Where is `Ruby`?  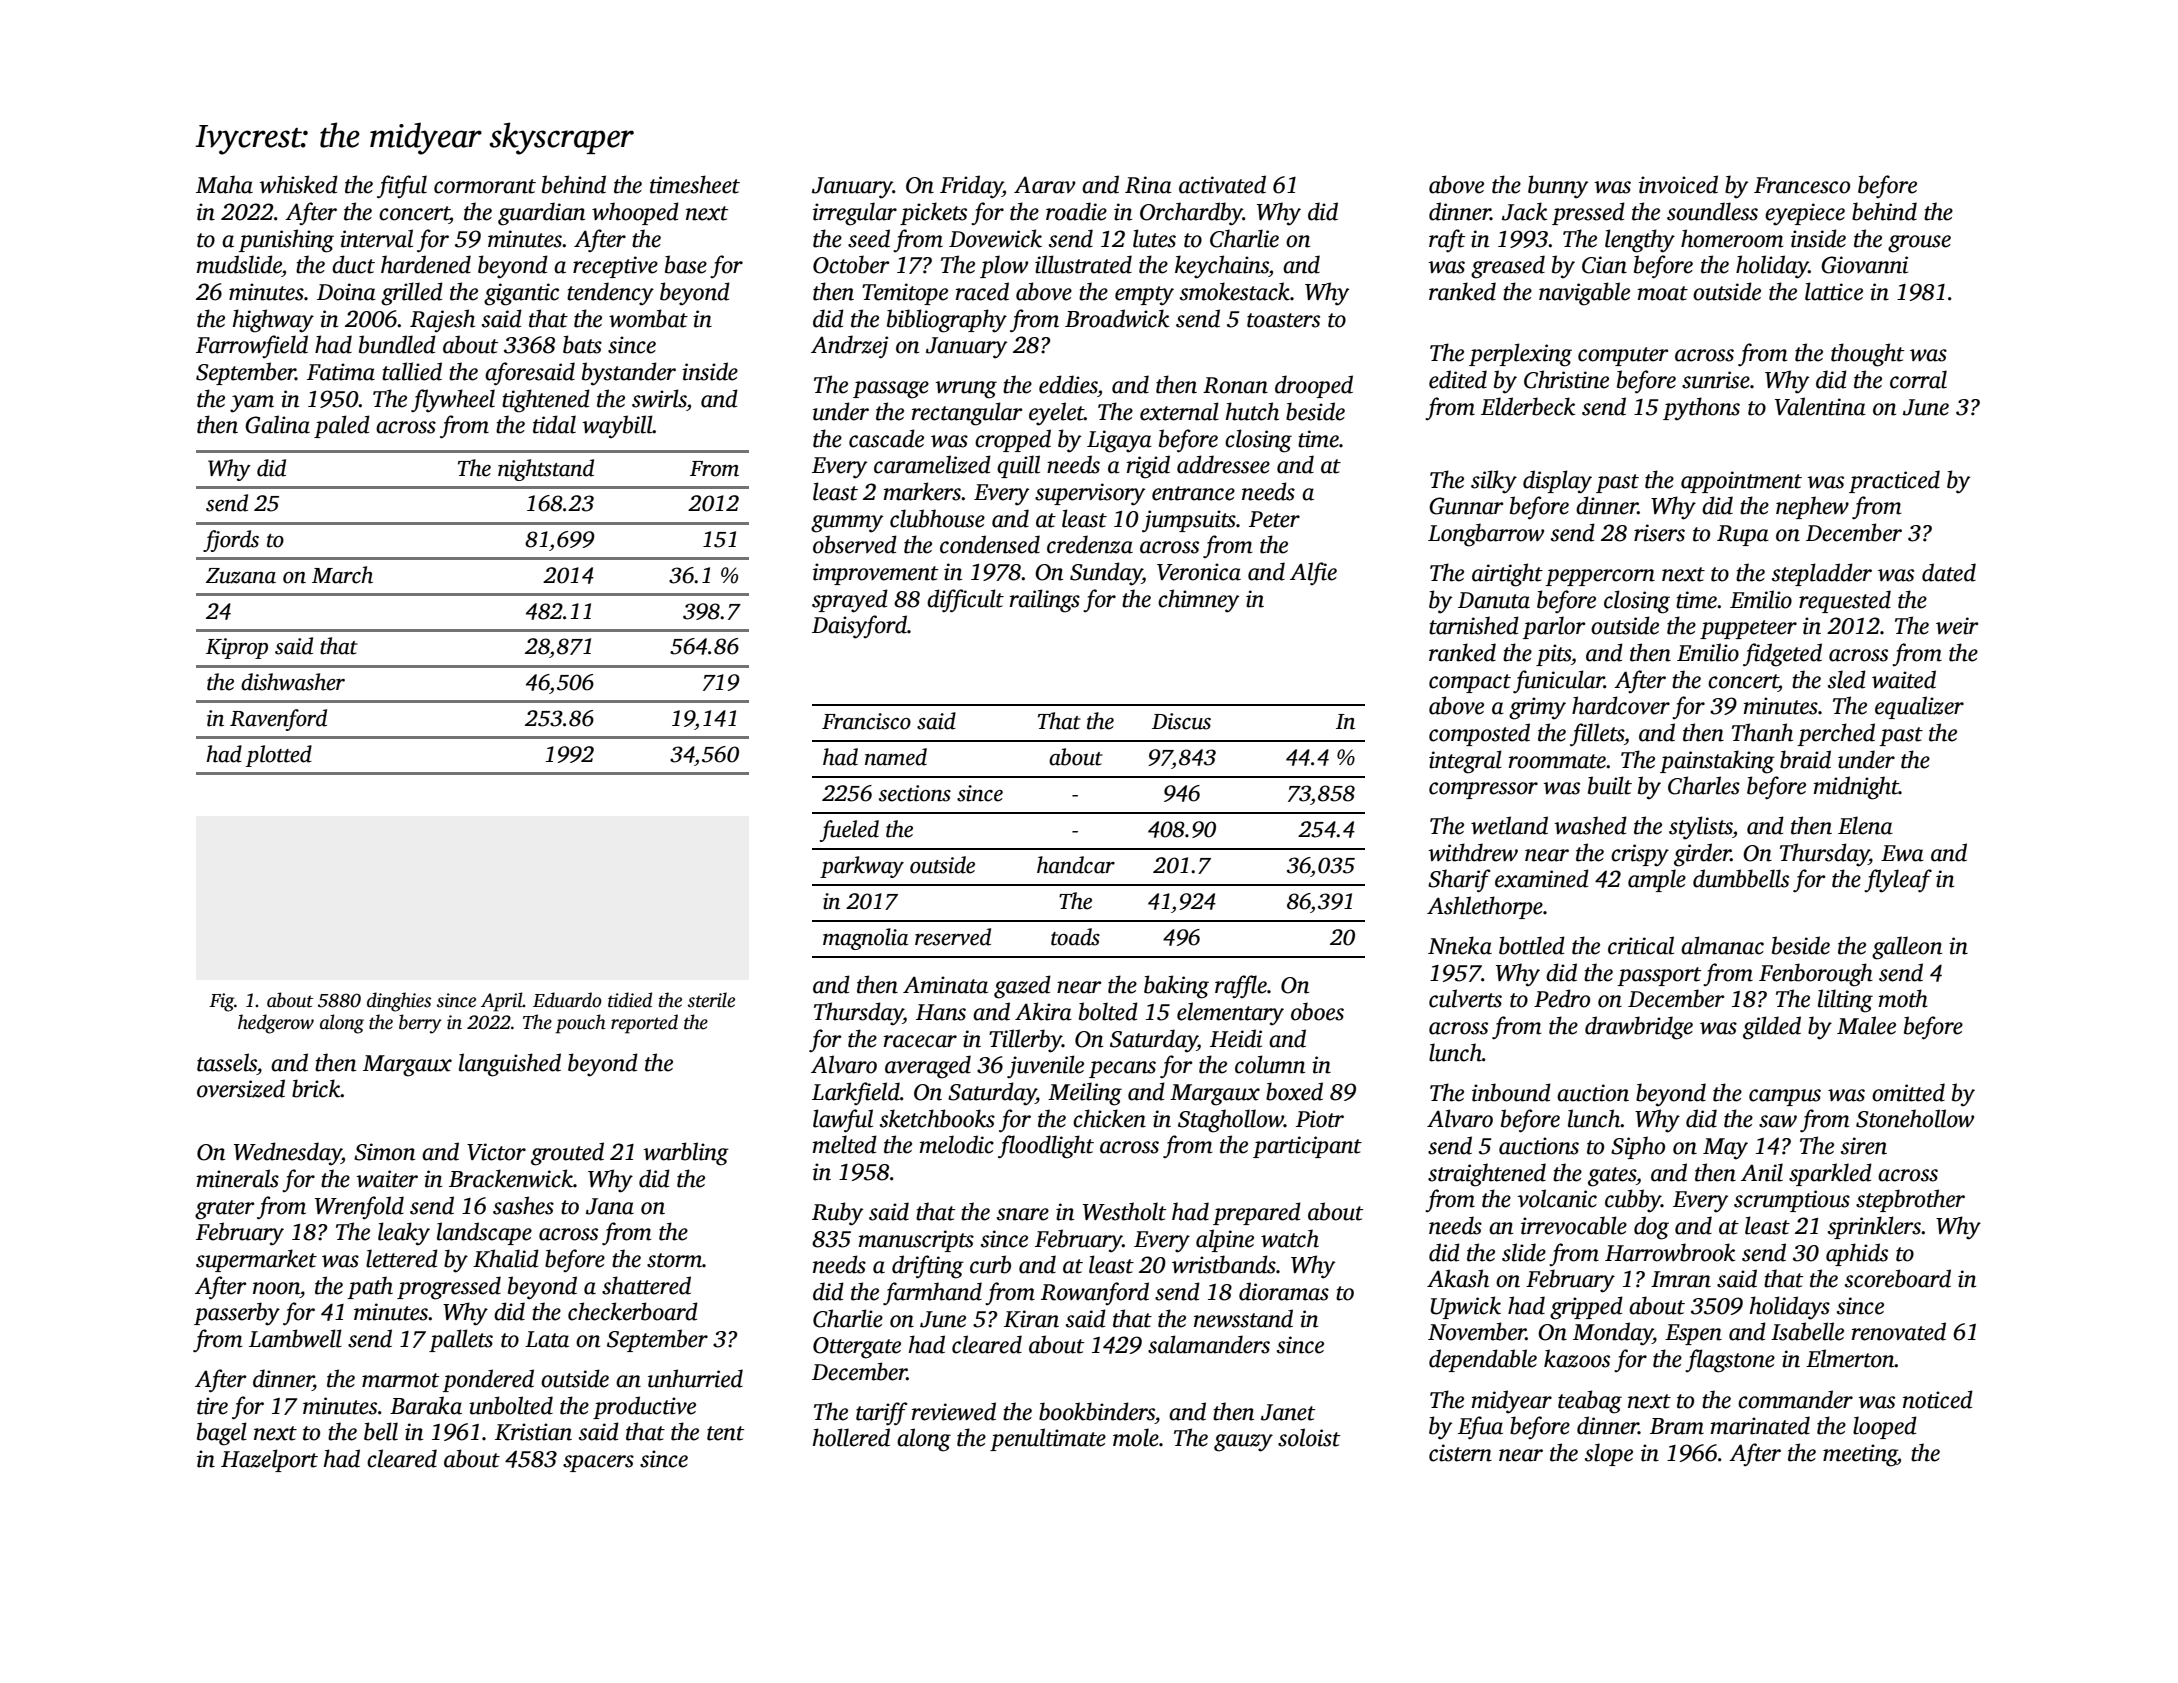
Ruby is located at coordinates (837, 1214).
